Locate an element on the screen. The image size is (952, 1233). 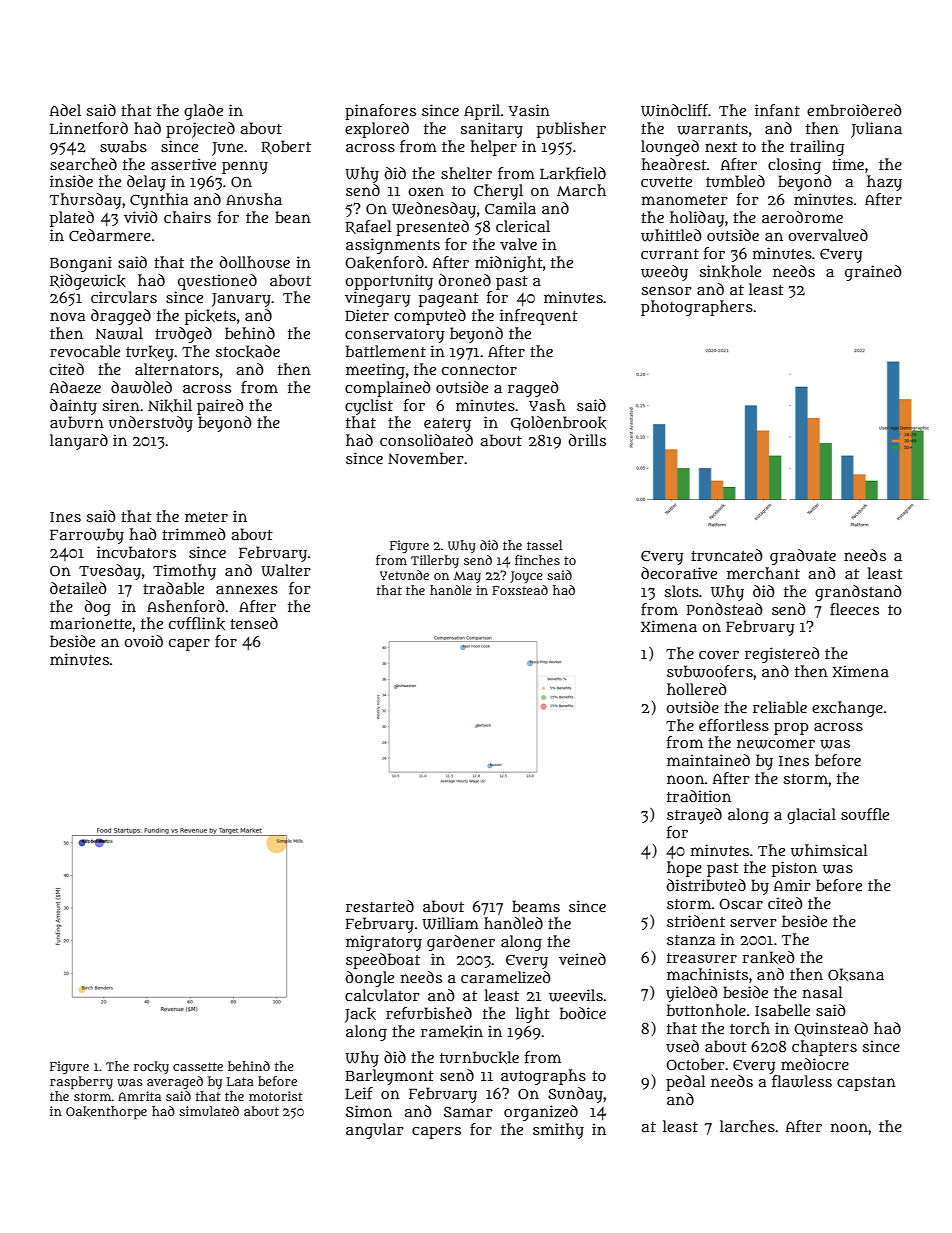
Walter is located at coordinates (286, 570).
